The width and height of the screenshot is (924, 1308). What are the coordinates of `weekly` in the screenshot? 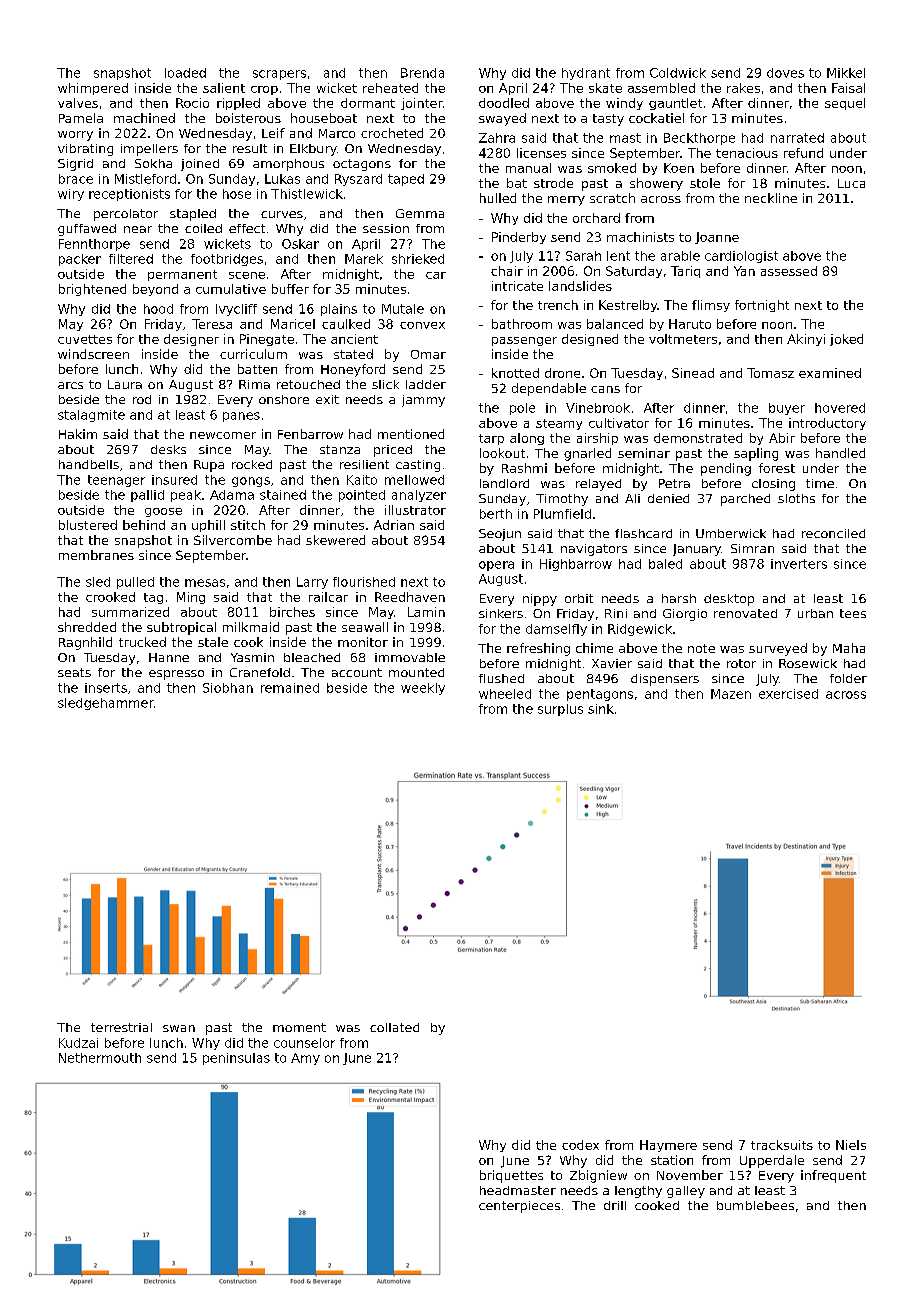 It's located at (423, 689).
